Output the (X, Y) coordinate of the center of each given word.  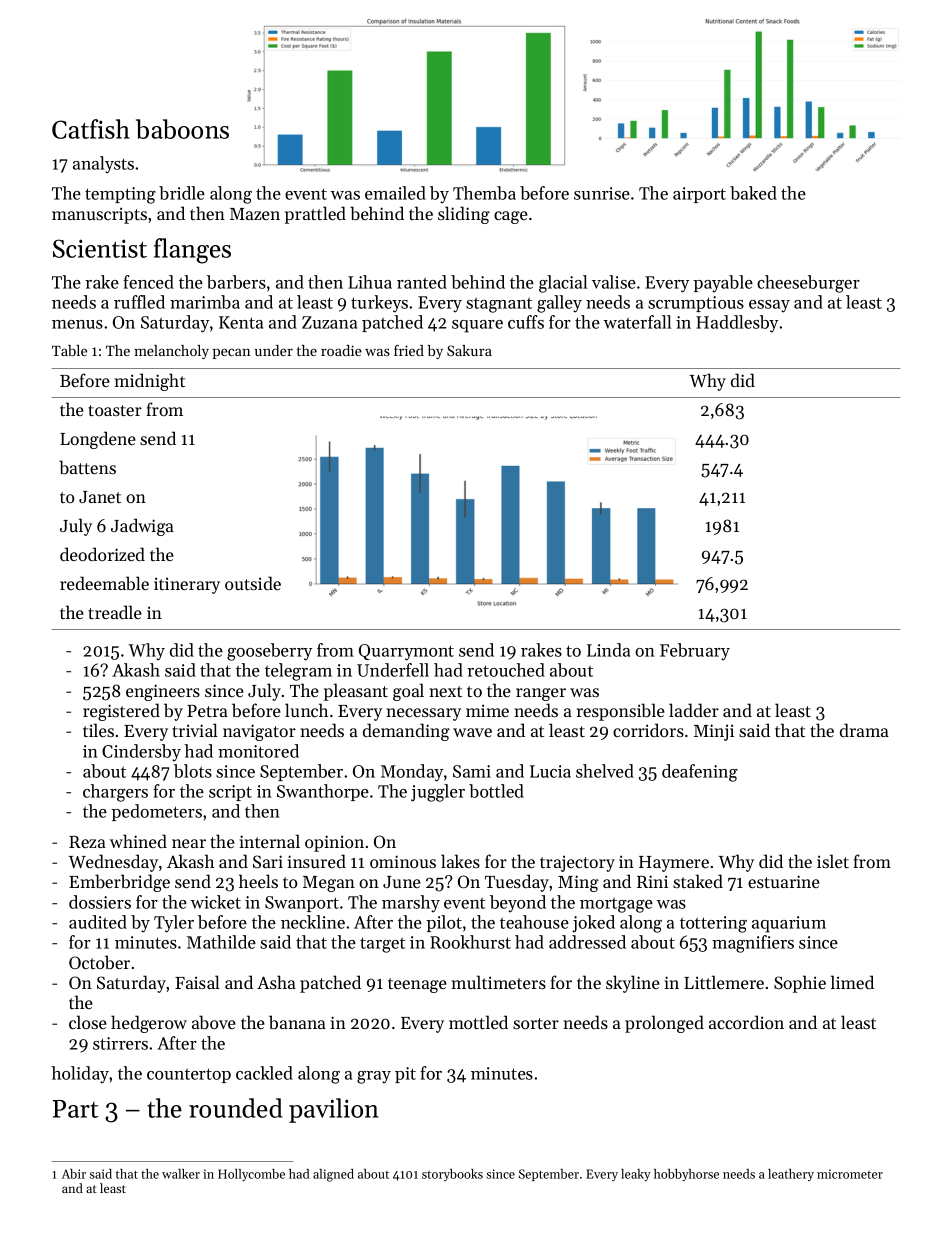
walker (181, 1174)
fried (409, 350)
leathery (791, 1175)
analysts (103, 165)
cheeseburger (808, 284)
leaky (636, 1175)
